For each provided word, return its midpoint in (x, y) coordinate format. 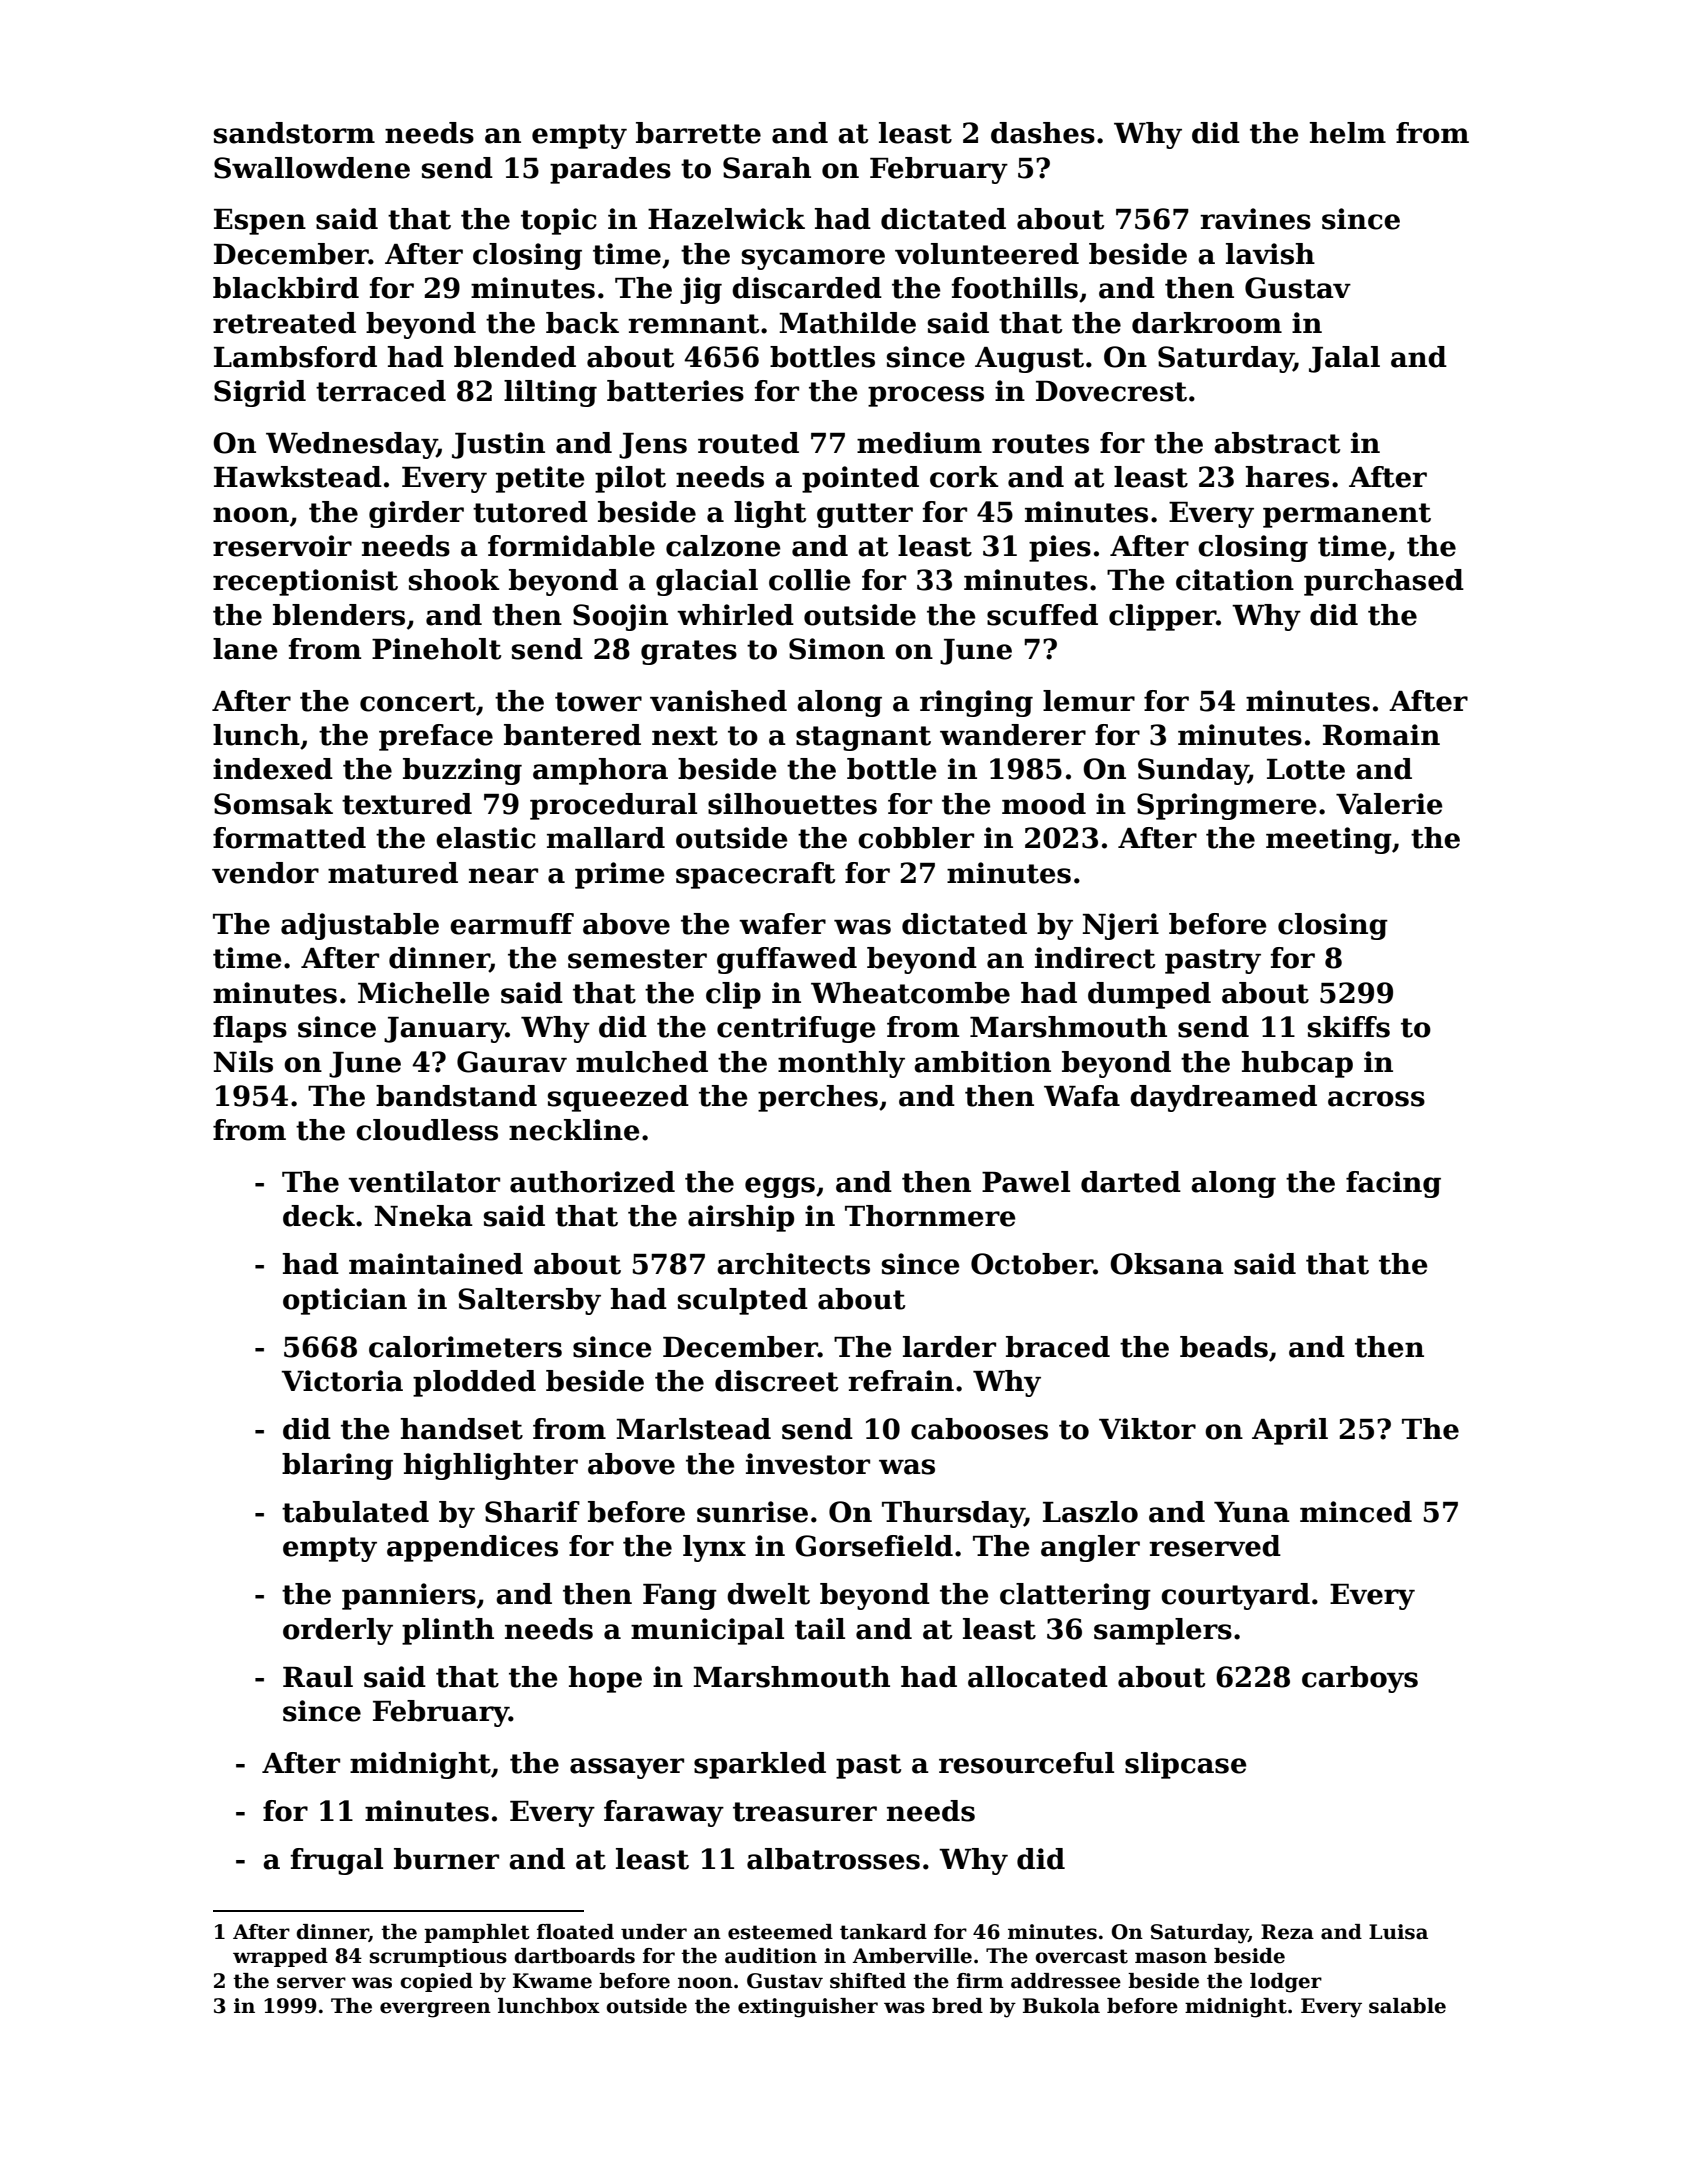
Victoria (342, 1381)
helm (1347, 133)
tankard (883, 1932)
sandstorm (294, 133)
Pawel (1026, 1182)
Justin (498, 445)
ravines (1255, 219)
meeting (1329, 840)
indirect (1095, 958)
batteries (675, 391)
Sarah (767, 168)
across (1376, 1099)
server (311, 1983)
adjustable (360, 926)
